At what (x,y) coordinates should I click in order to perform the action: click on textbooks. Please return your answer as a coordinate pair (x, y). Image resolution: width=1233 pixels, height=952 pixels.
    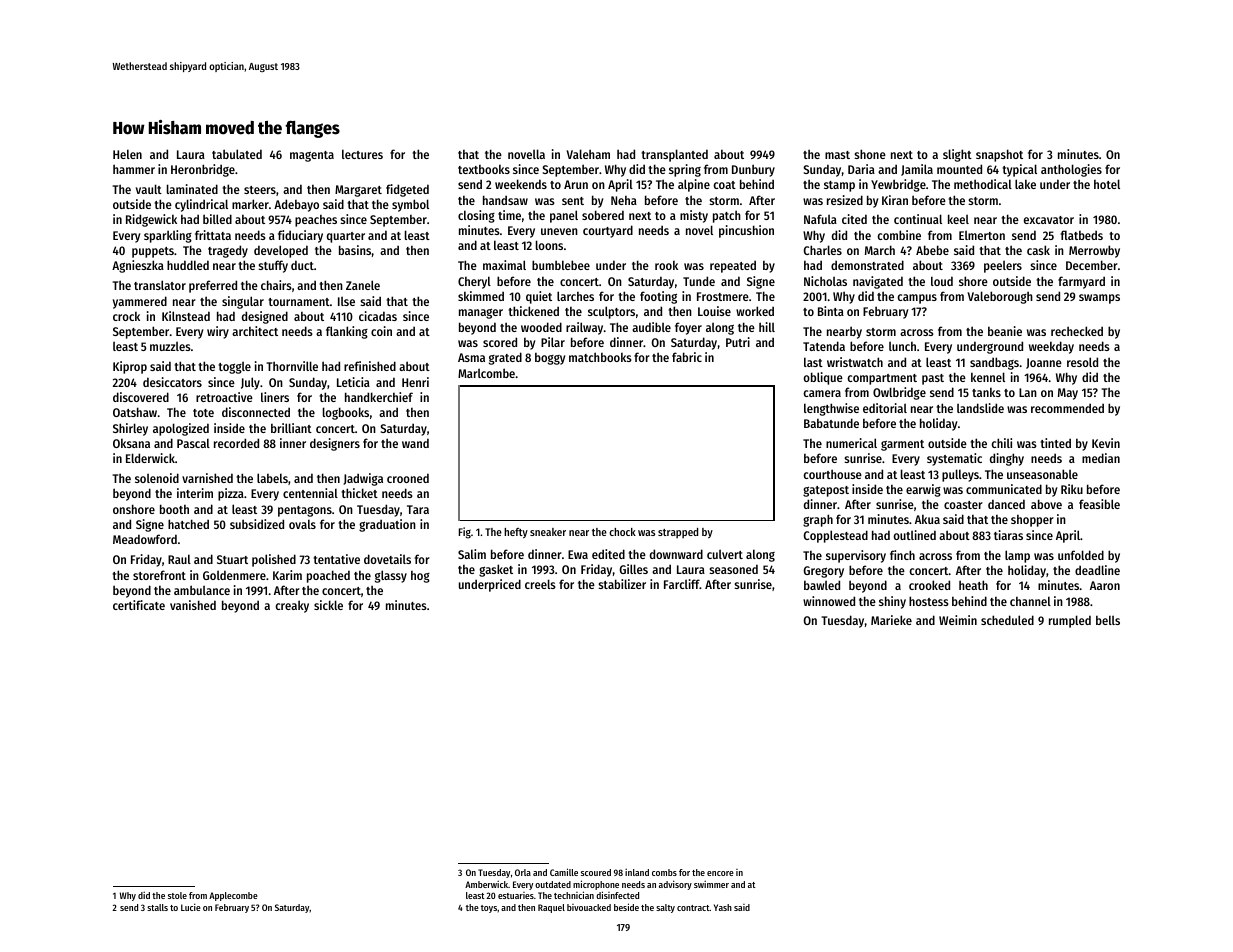
    Looking at the image, I should click on (484, 169).
